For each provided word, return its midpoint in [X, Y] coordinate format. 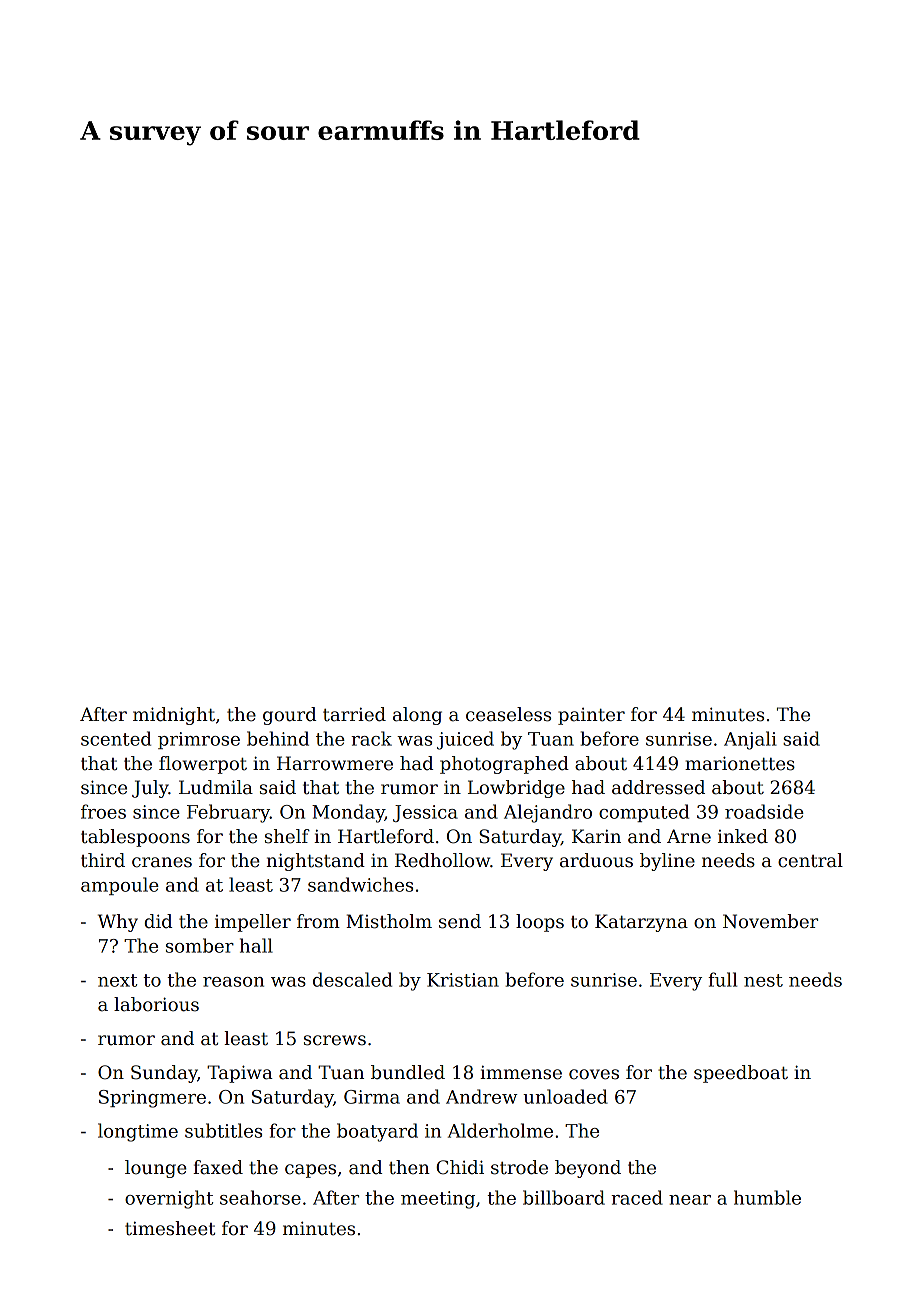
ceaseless [508, 714]
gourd [289, 716]
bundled [408, 1072]
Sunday [164, 1074]
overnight [169, 1199]
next [117, 980]
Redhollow [442, 860]
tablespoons [135, 838]
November [770, 921]
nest [763, 980]
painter [591, 716]
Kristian [463, 980]
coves [594, 1074]
